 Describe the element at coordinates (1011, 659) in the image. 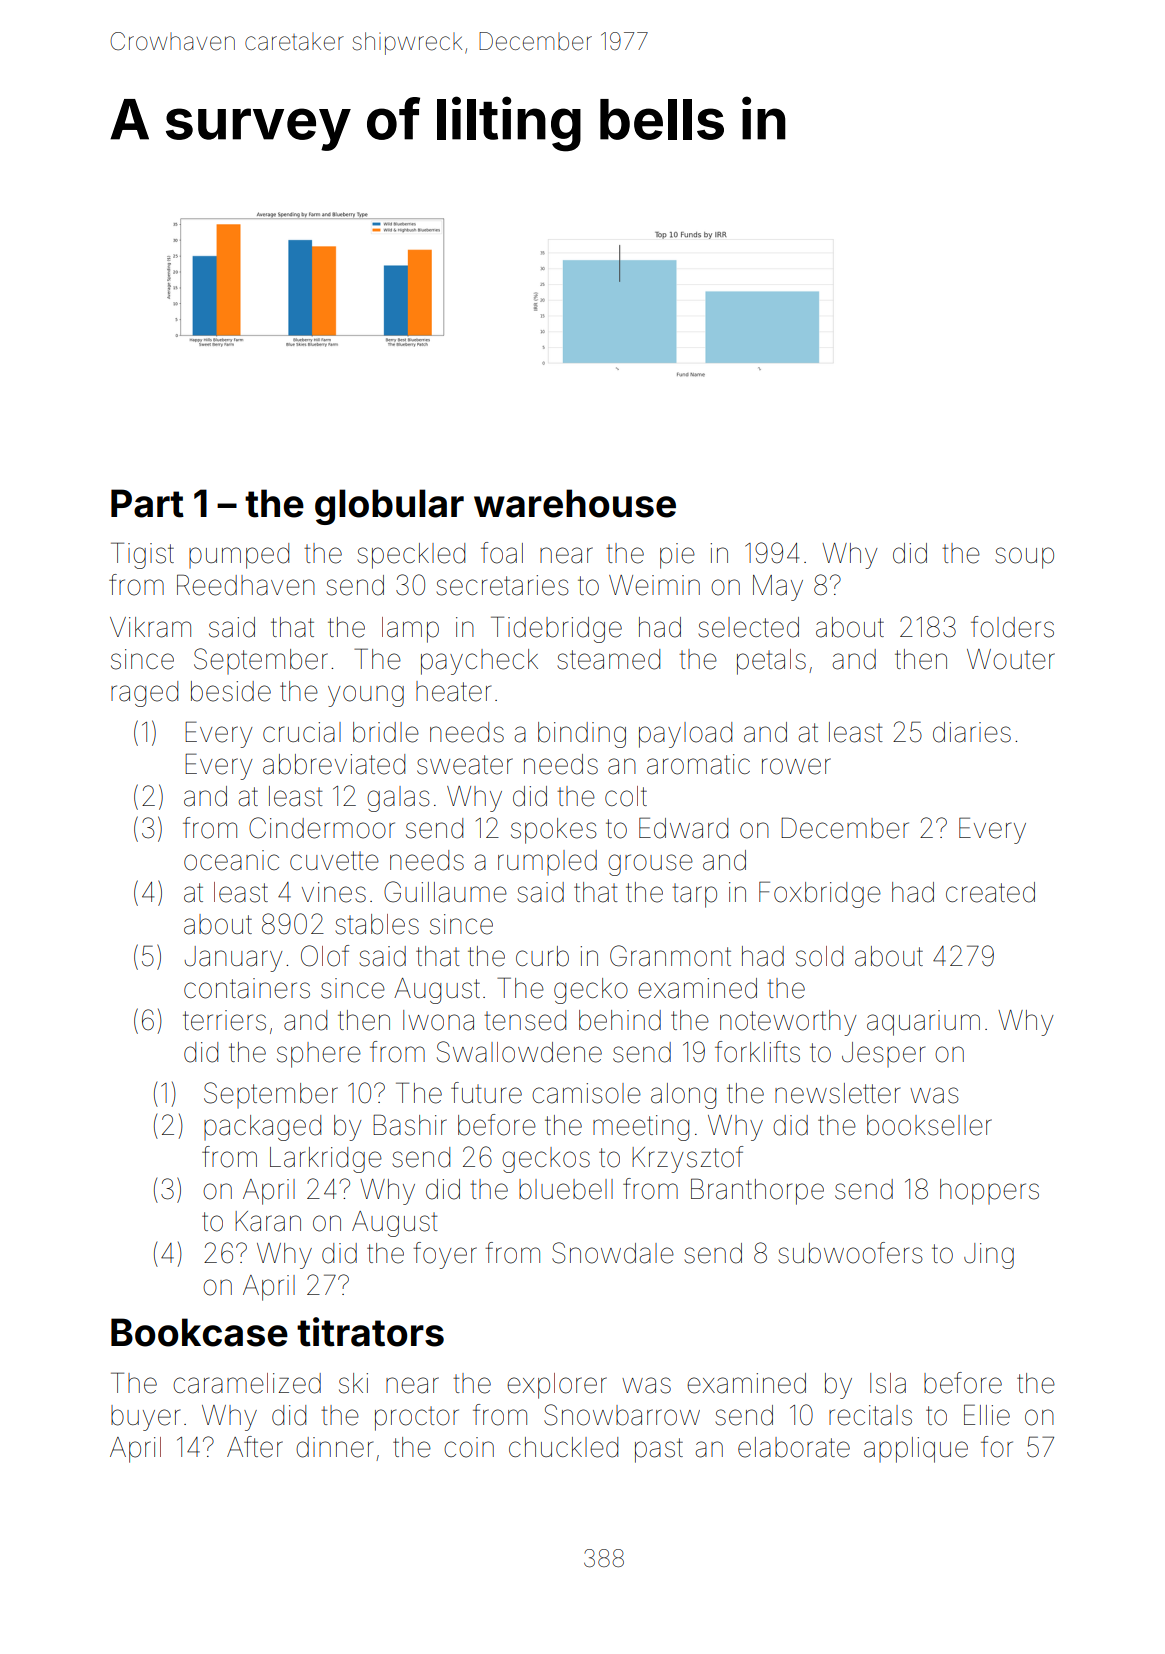

I see `Wouter` at that location.
